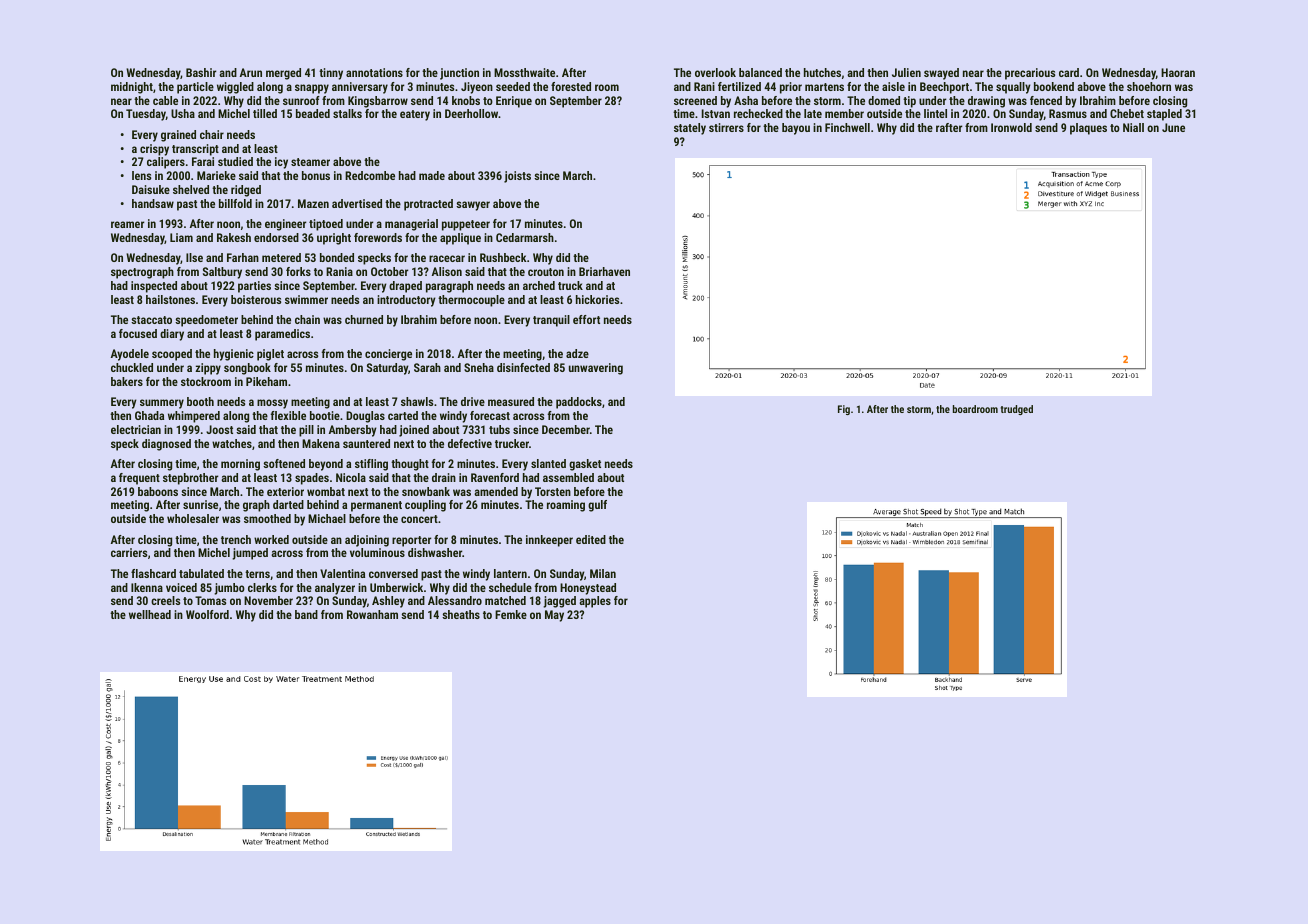 This image has height=924, width=1308. What do you see at coordinates (1088, 129) in the image?
I see `plaques` at bounding box center [1088, 129].
